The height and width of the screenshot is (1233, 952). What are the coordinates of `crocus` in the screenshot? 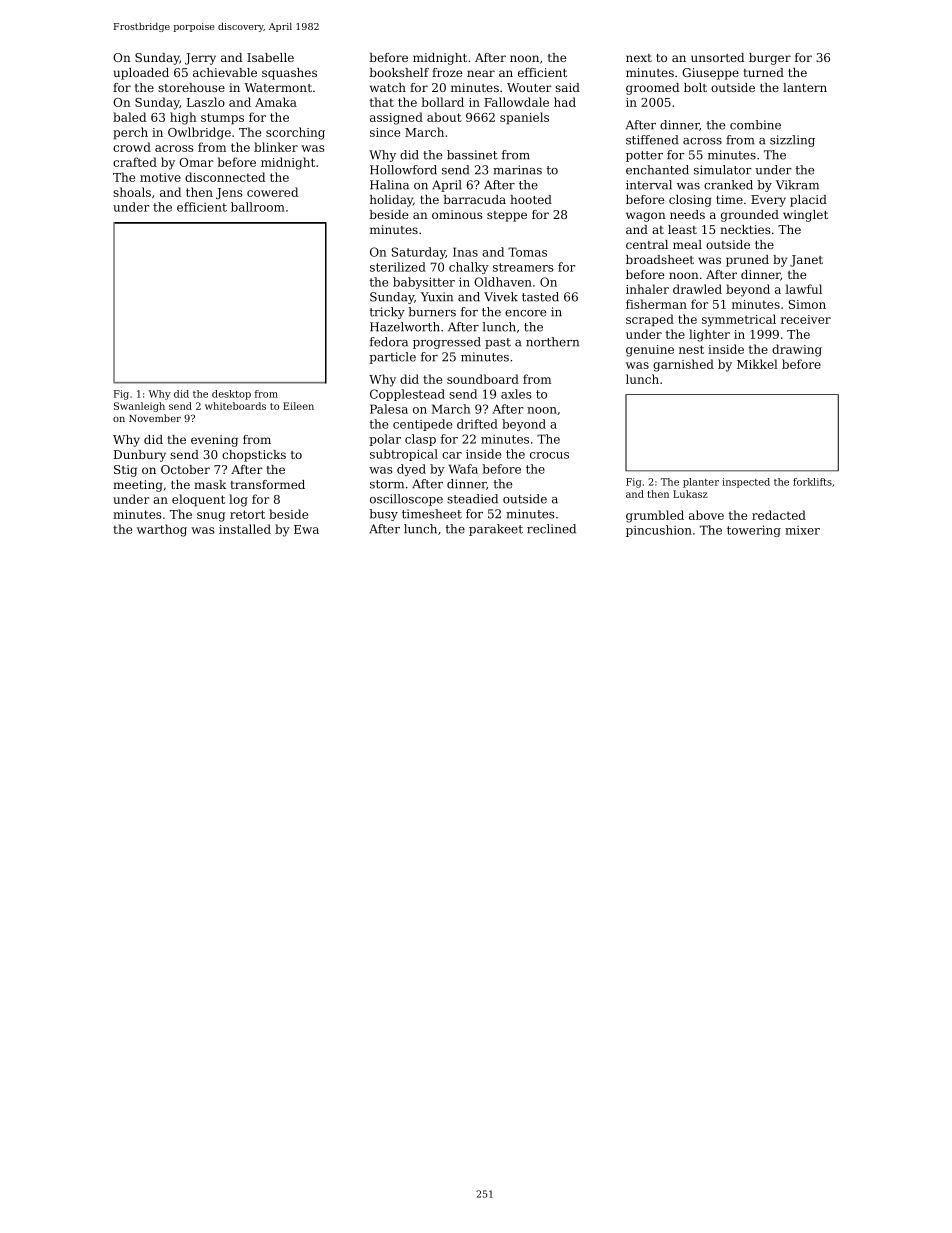 It's located at (549, 455).
